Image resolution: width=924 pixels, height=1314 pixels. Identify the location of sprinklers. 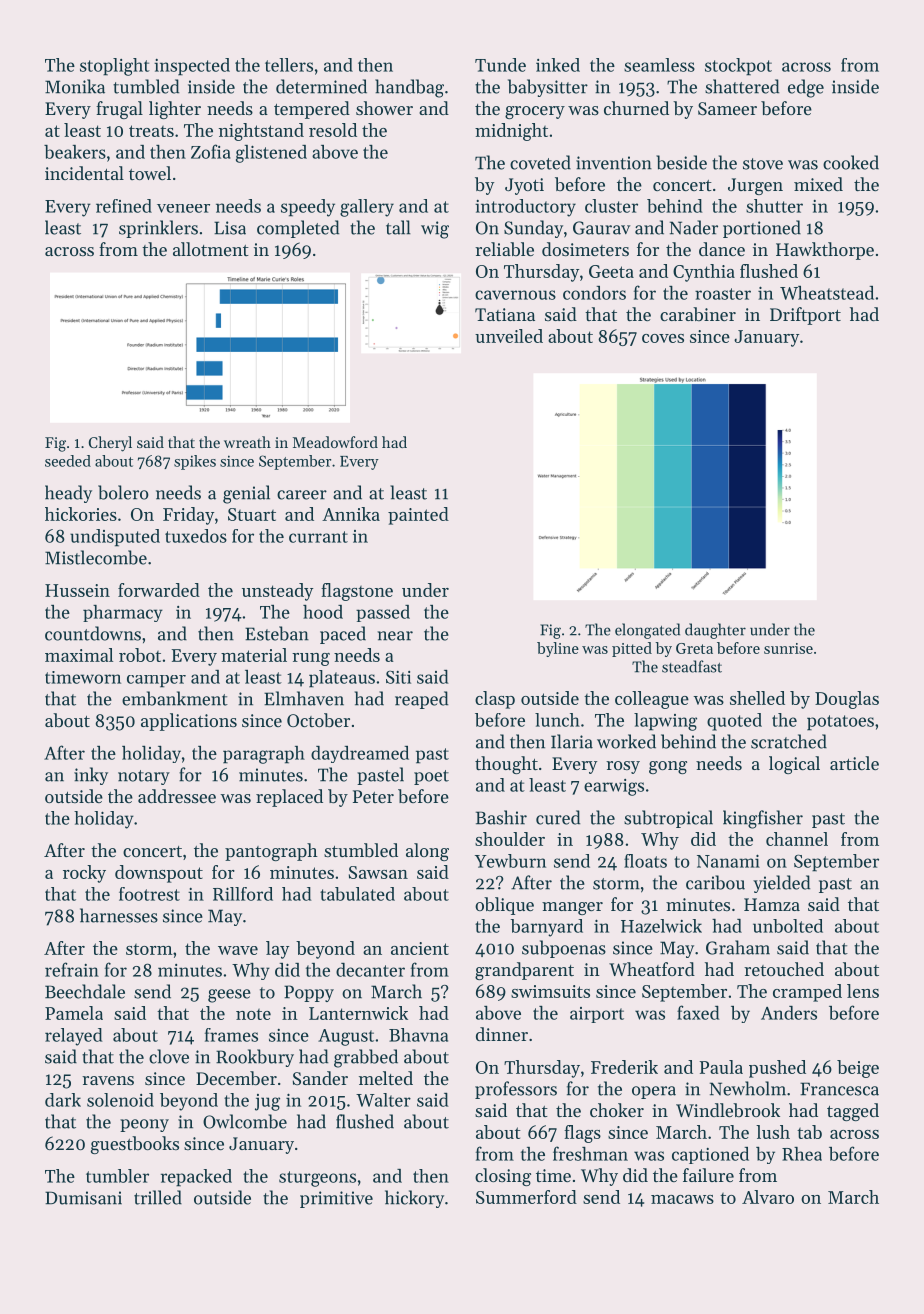
(158, 229).
